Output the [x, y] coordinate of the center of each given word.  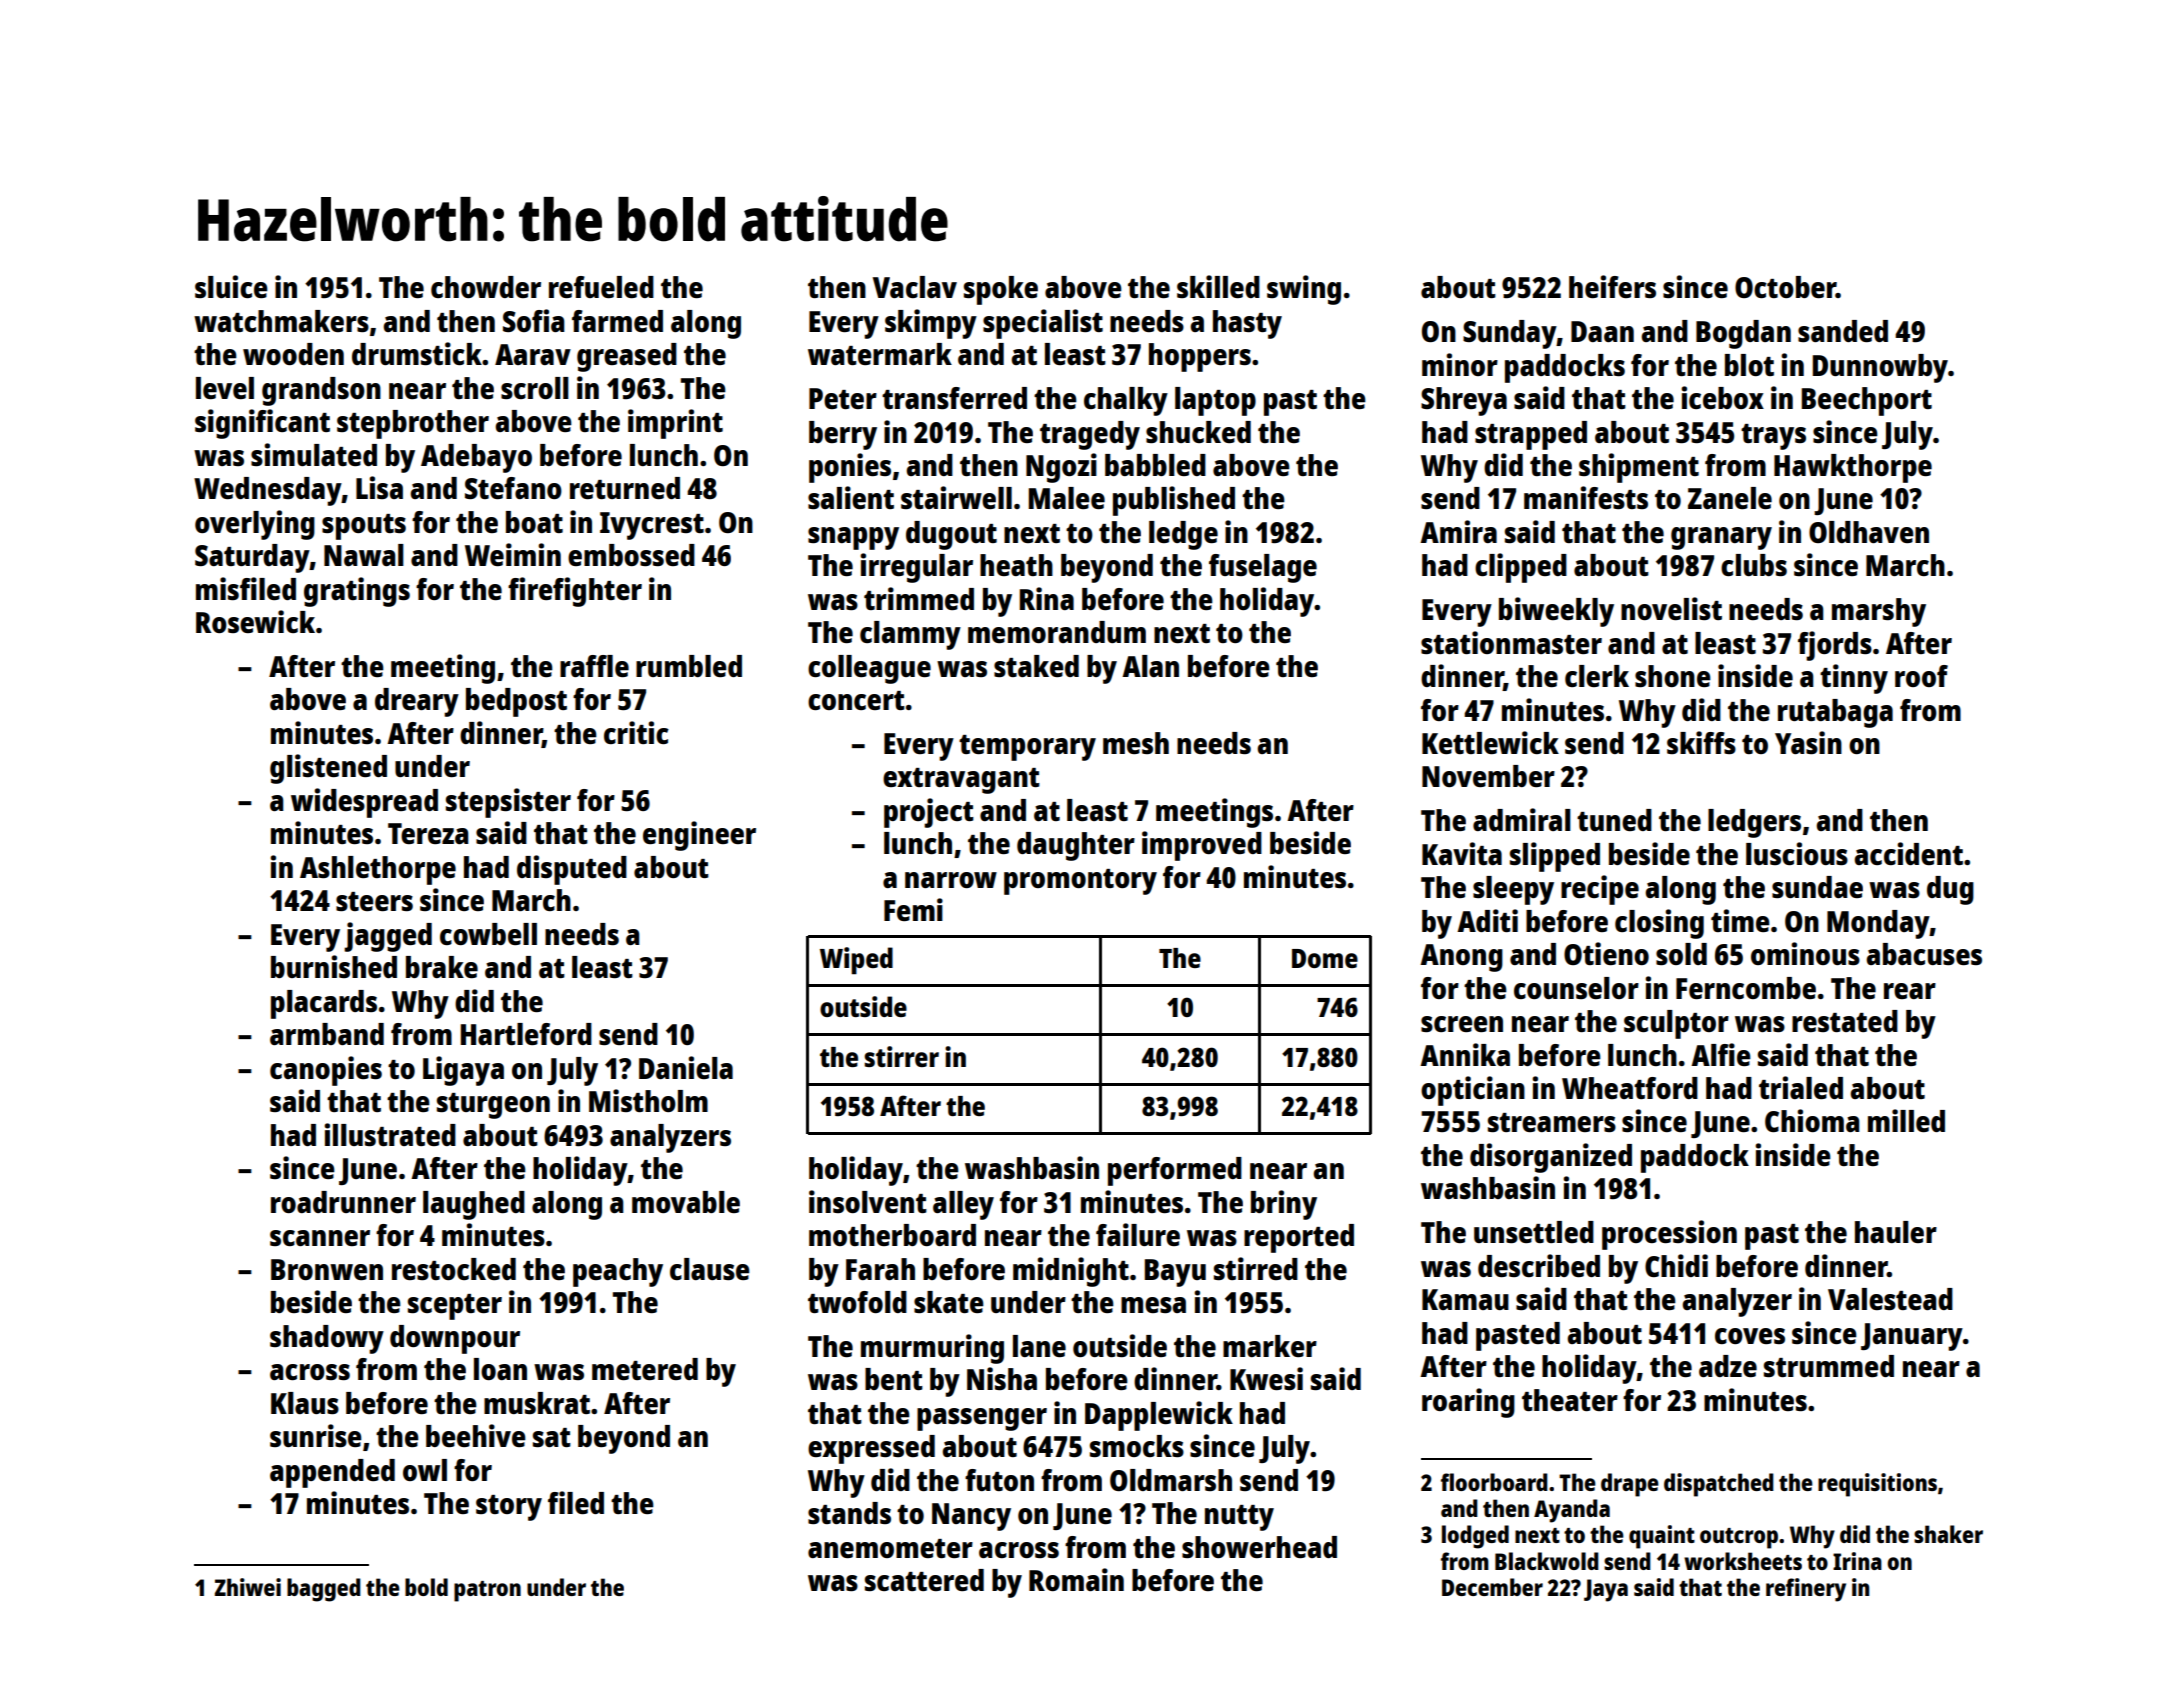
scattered [924, 1580]
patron [487, 1591]
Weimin [513, 554]
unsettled [1534, 1232]
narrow [951, 880]
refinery [1806, 1590]
